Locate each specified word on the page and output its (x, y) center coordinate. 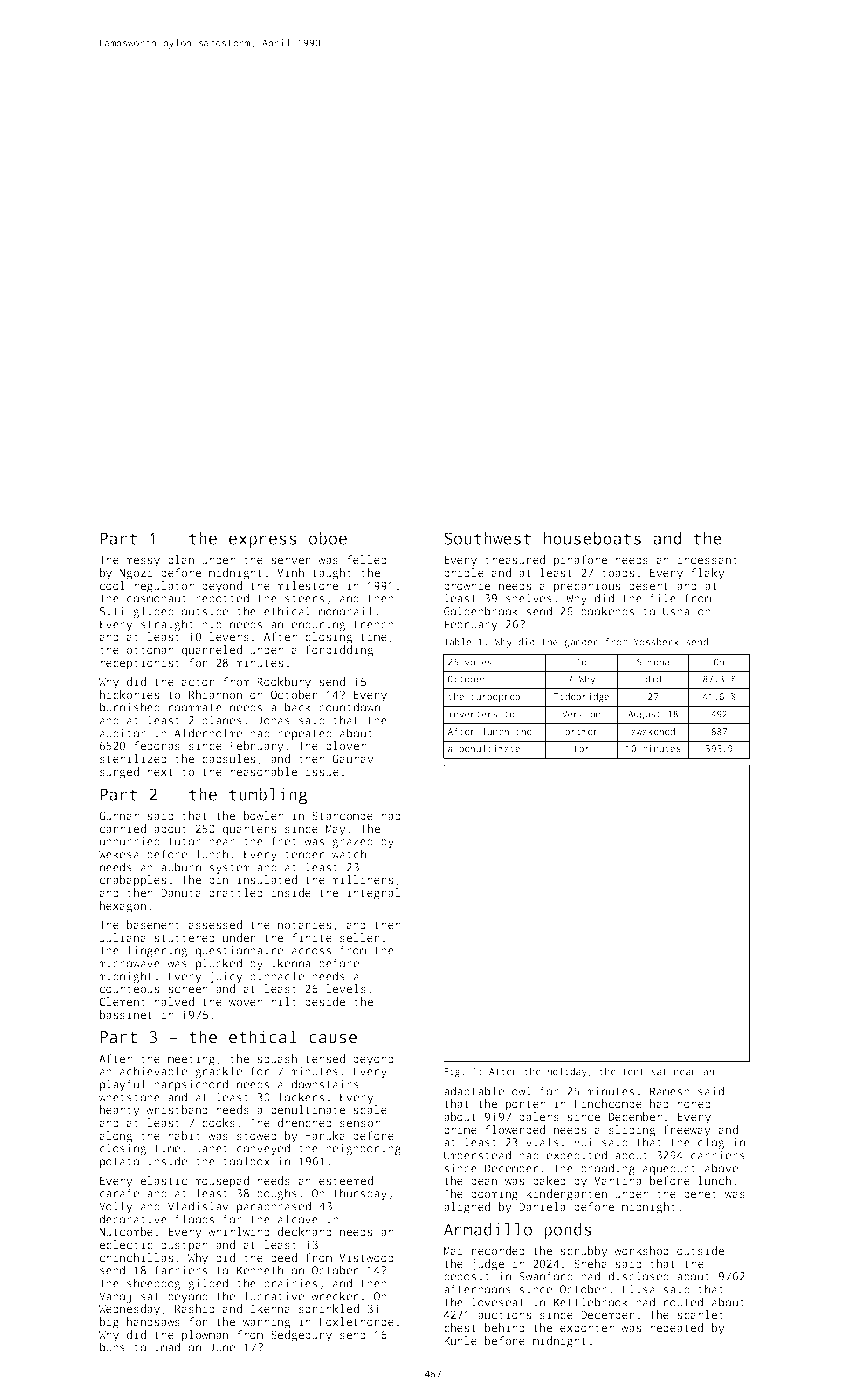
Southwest (487, 538)
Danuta (181, 893)
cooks (218, 1122)
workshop (641, 1252)
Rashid (195, 1308)
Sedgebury (301, 1336)
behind (505, 1327)
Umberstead (477, 1155)
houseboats (592, 538)
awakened (653, 731)
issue (322, 771)
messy (143, 562)
